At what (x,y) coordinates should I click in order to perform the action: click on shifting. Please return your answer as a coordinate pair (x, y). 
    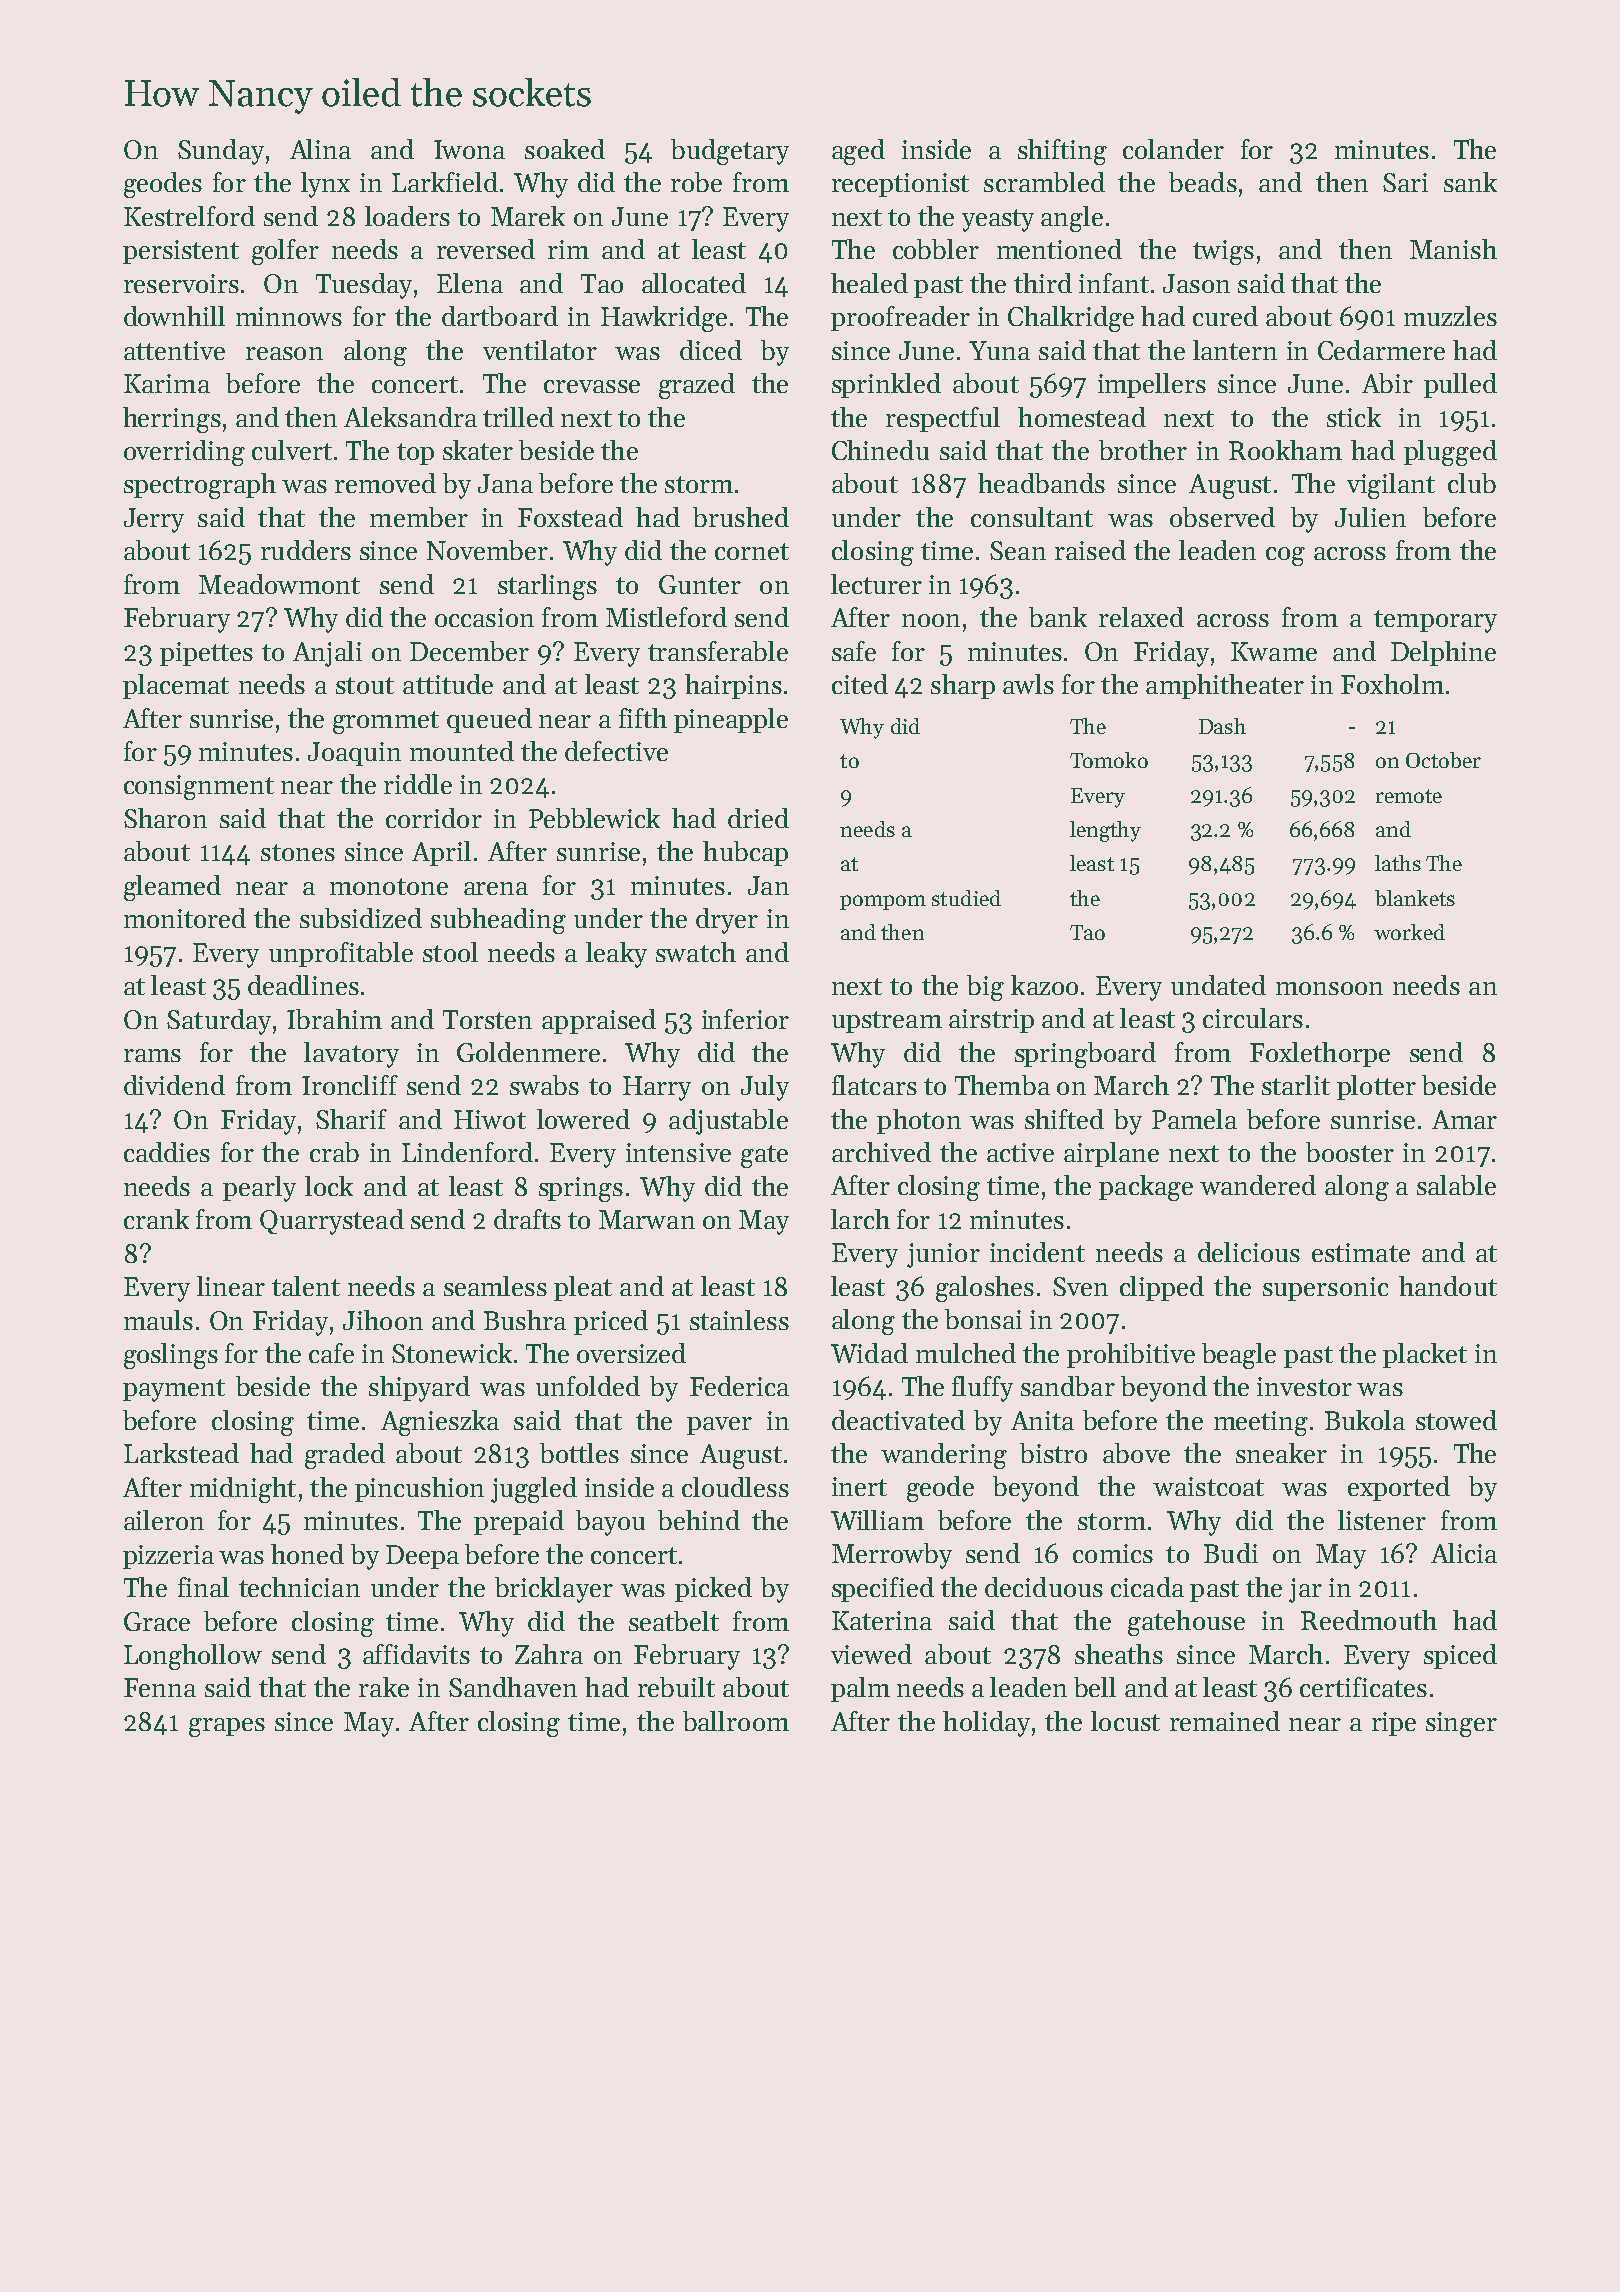
    Looking at the image, I should click on (1062, 152).
